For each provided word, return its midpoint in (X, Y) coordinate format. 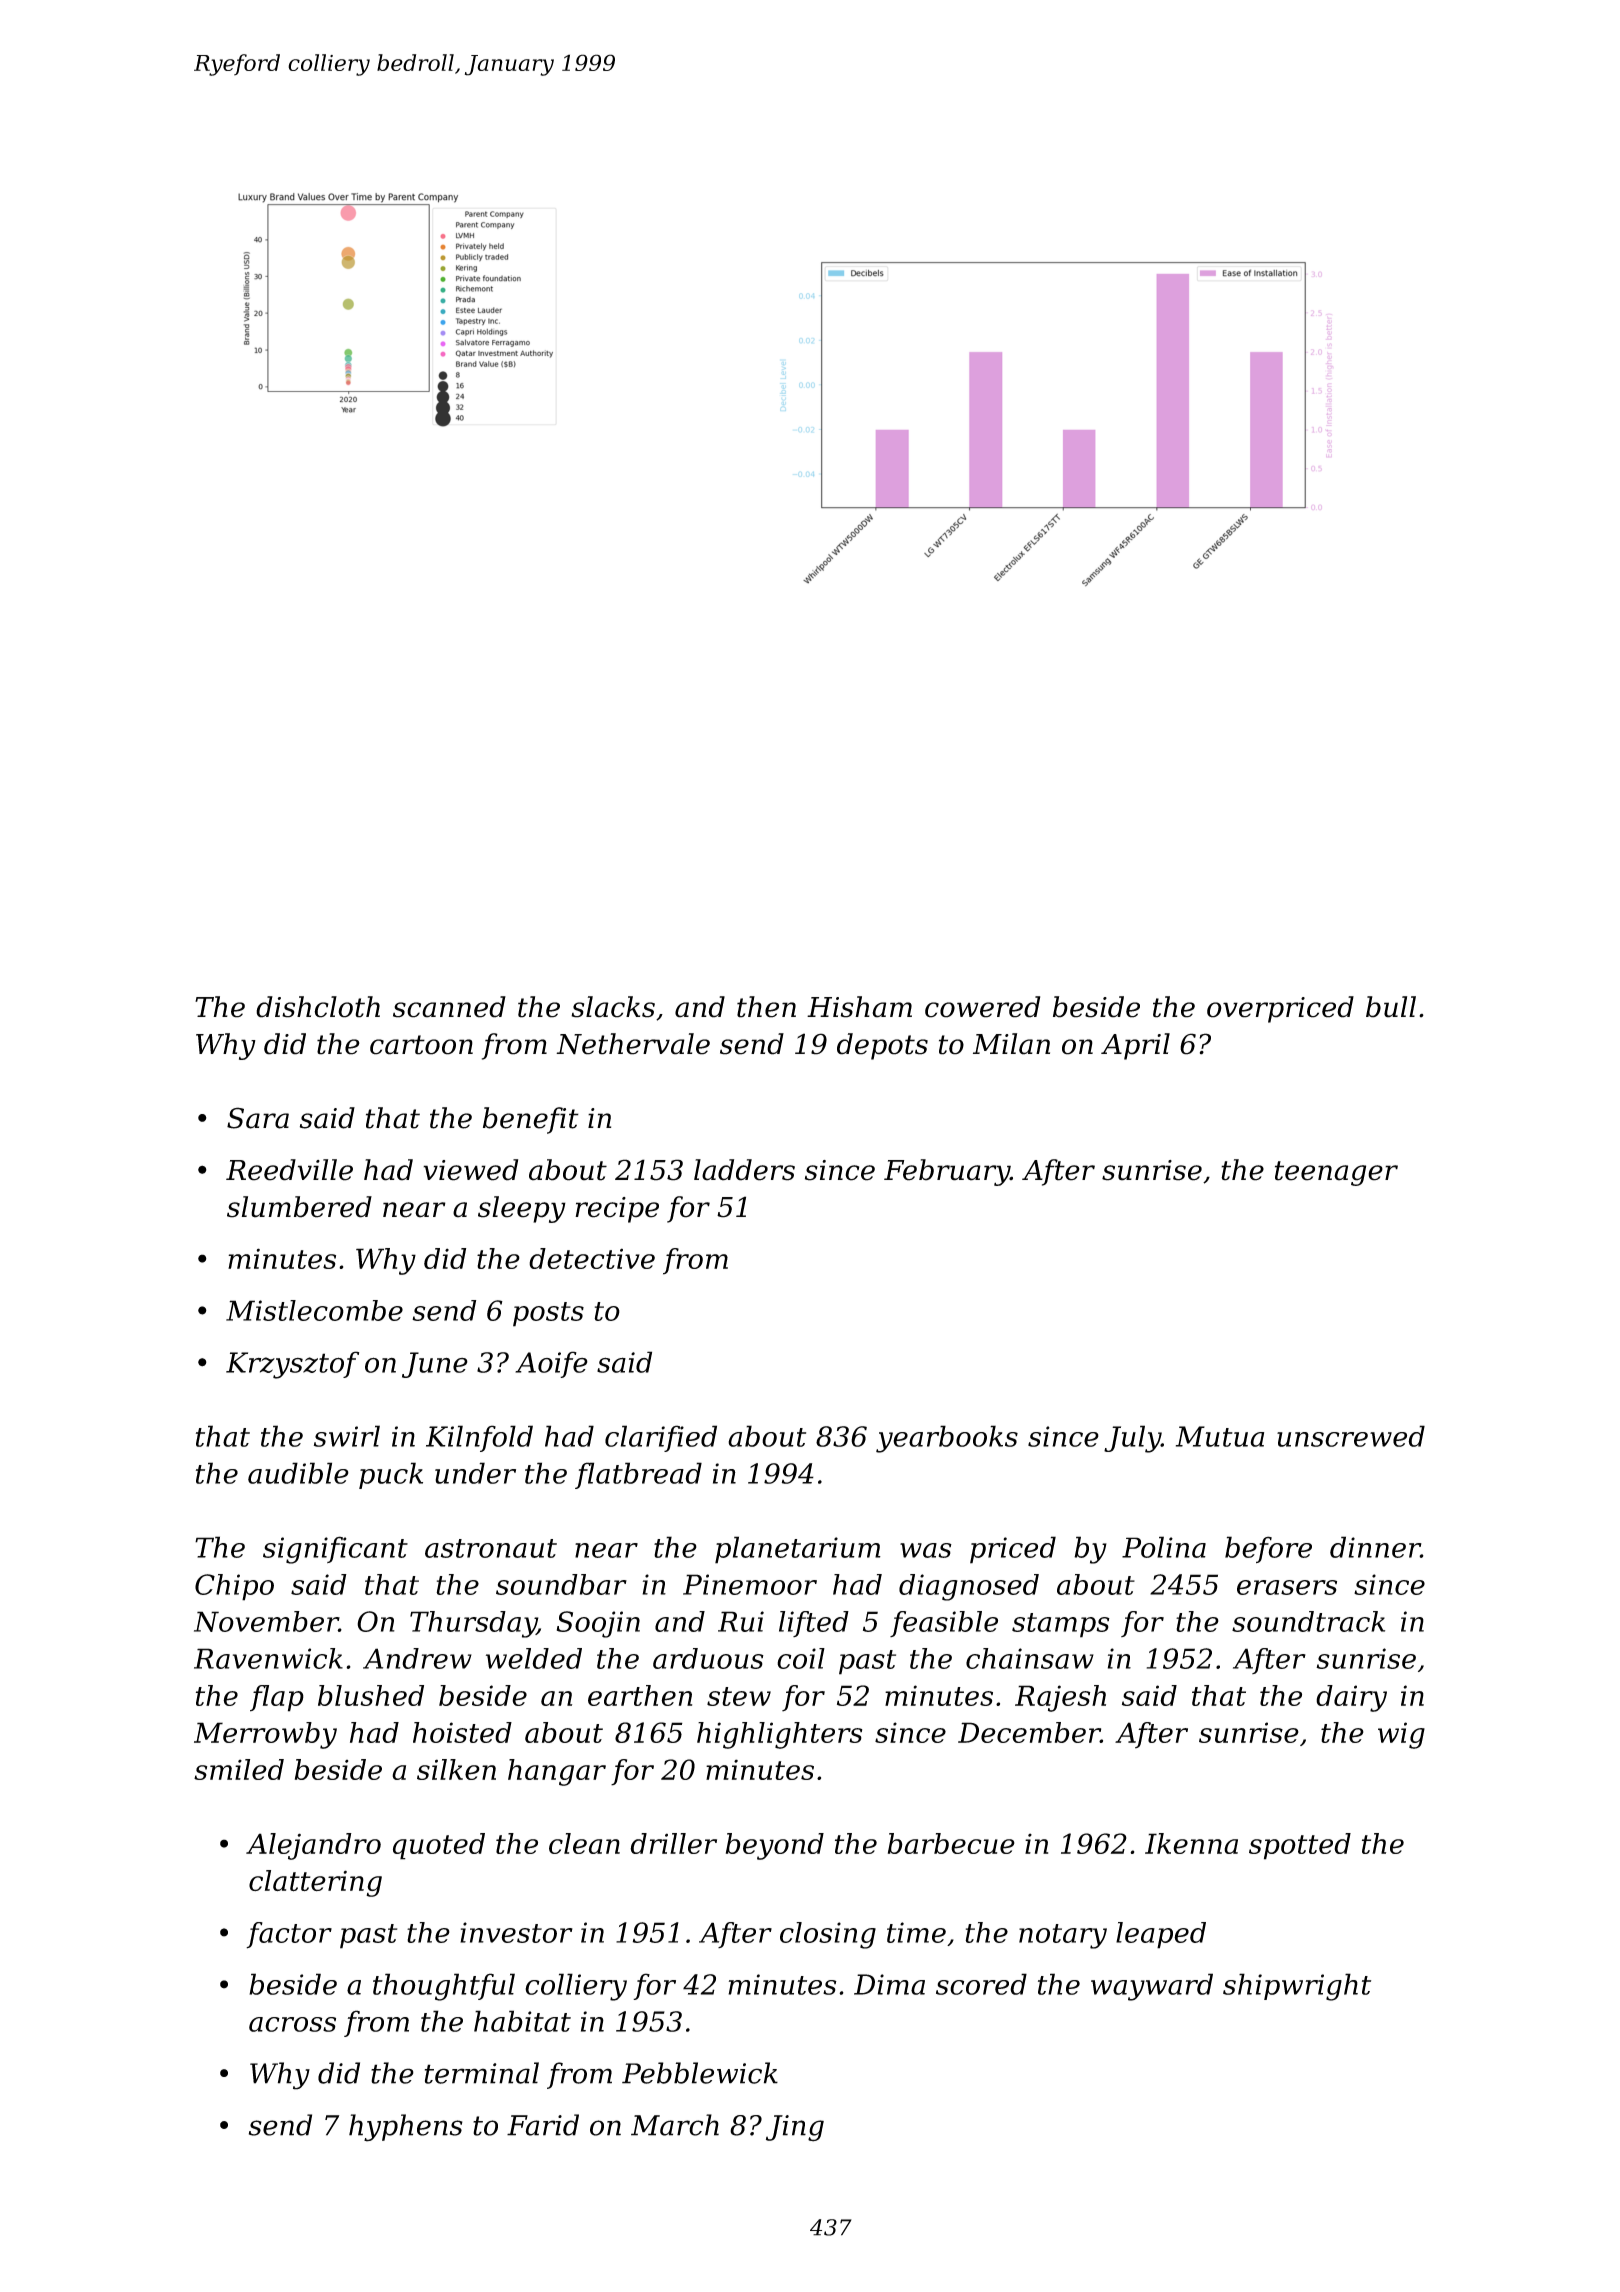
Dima (889, 1984)
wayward (1152, 1987)
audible (298, 1473)
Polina (1164, 1547)
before (1268, 1549)
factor (289, 1935)
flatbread (638, 1475)
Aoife (551, 1364)
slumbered (299, 1207)
